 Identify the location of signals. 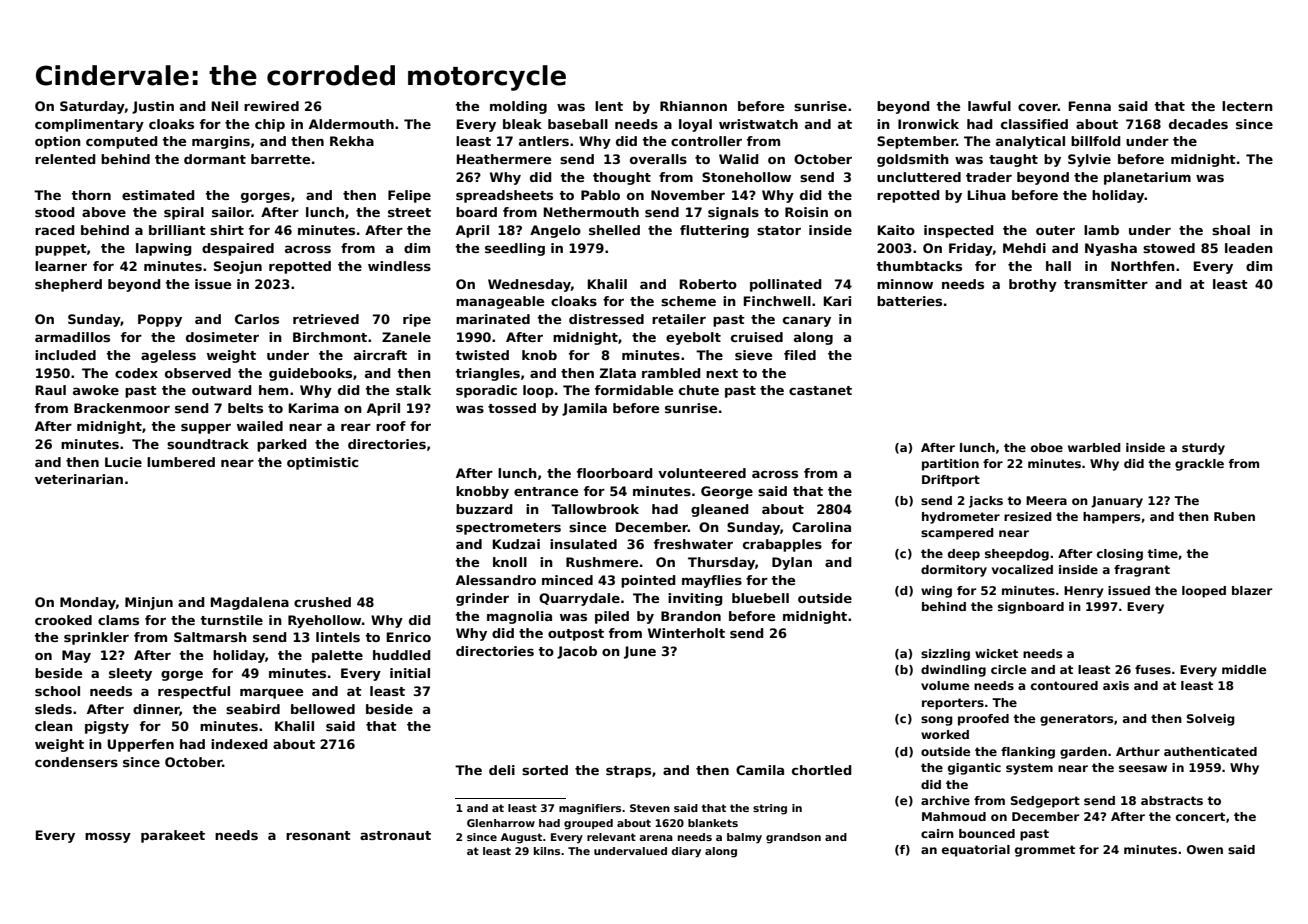
(733, 213).
